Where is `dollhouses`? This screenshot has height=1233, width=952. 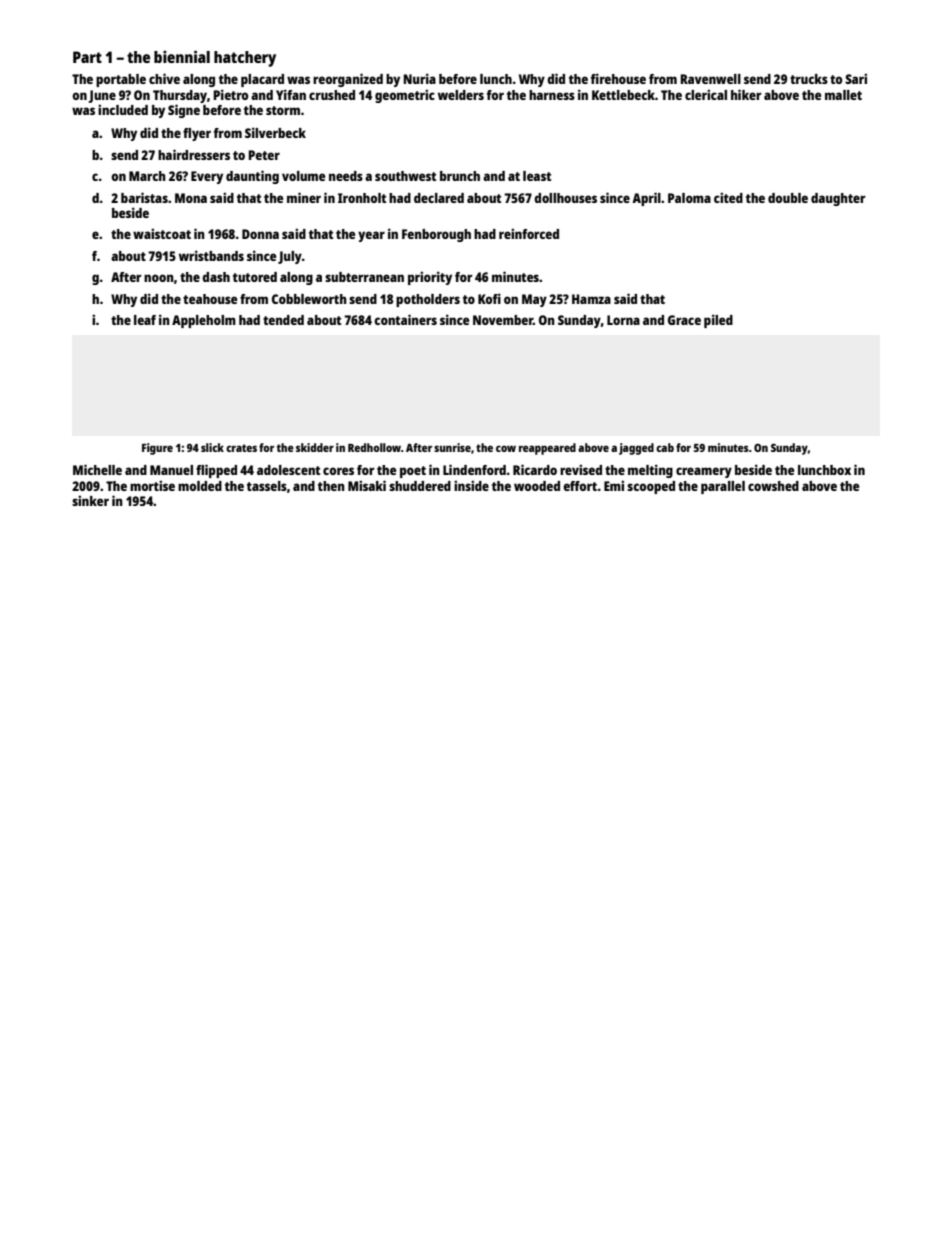
dollhouses is located at coordinates (565, 198).
